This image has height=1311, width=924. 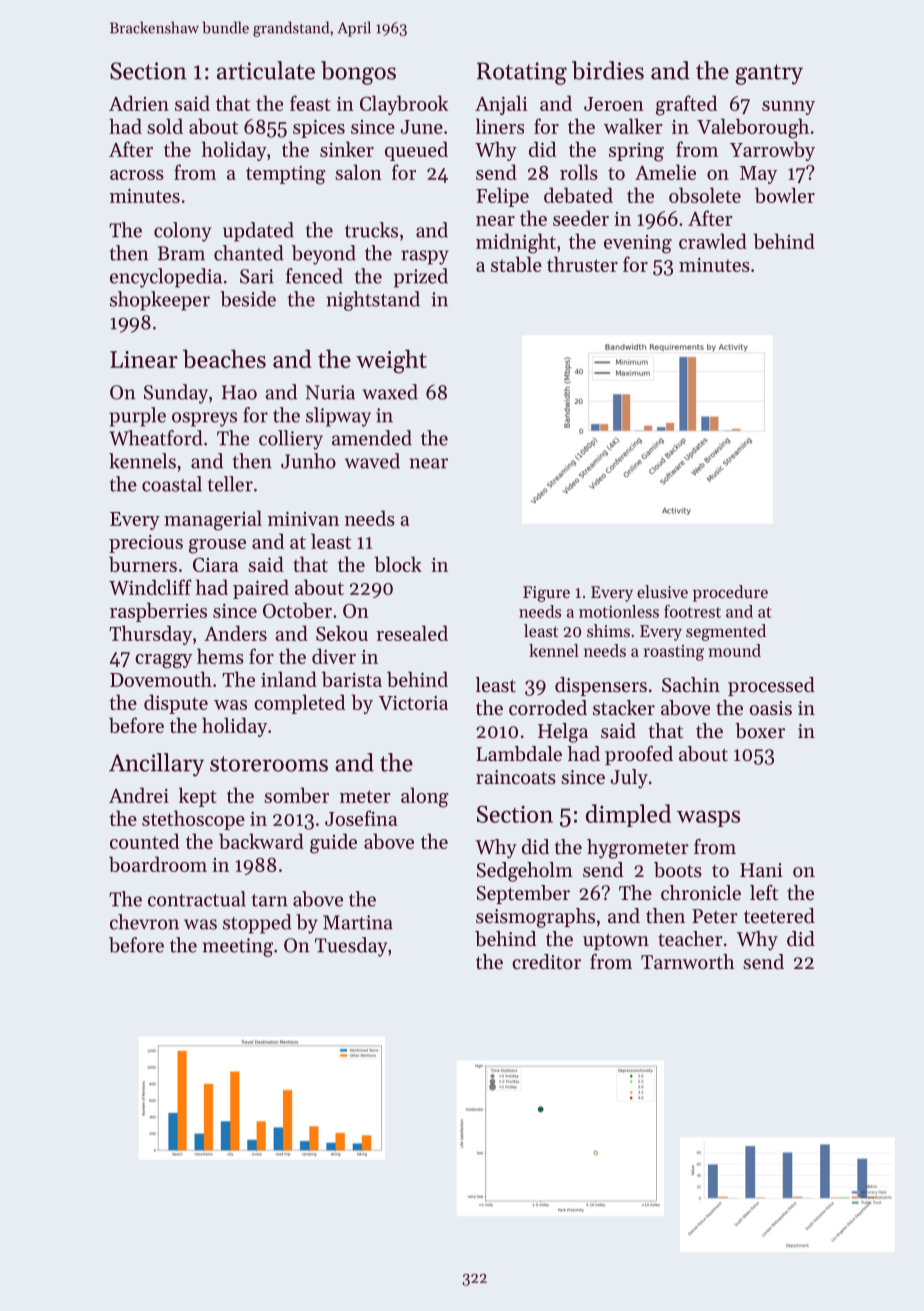 I want to click on waved, so click(x=372, y=461).
